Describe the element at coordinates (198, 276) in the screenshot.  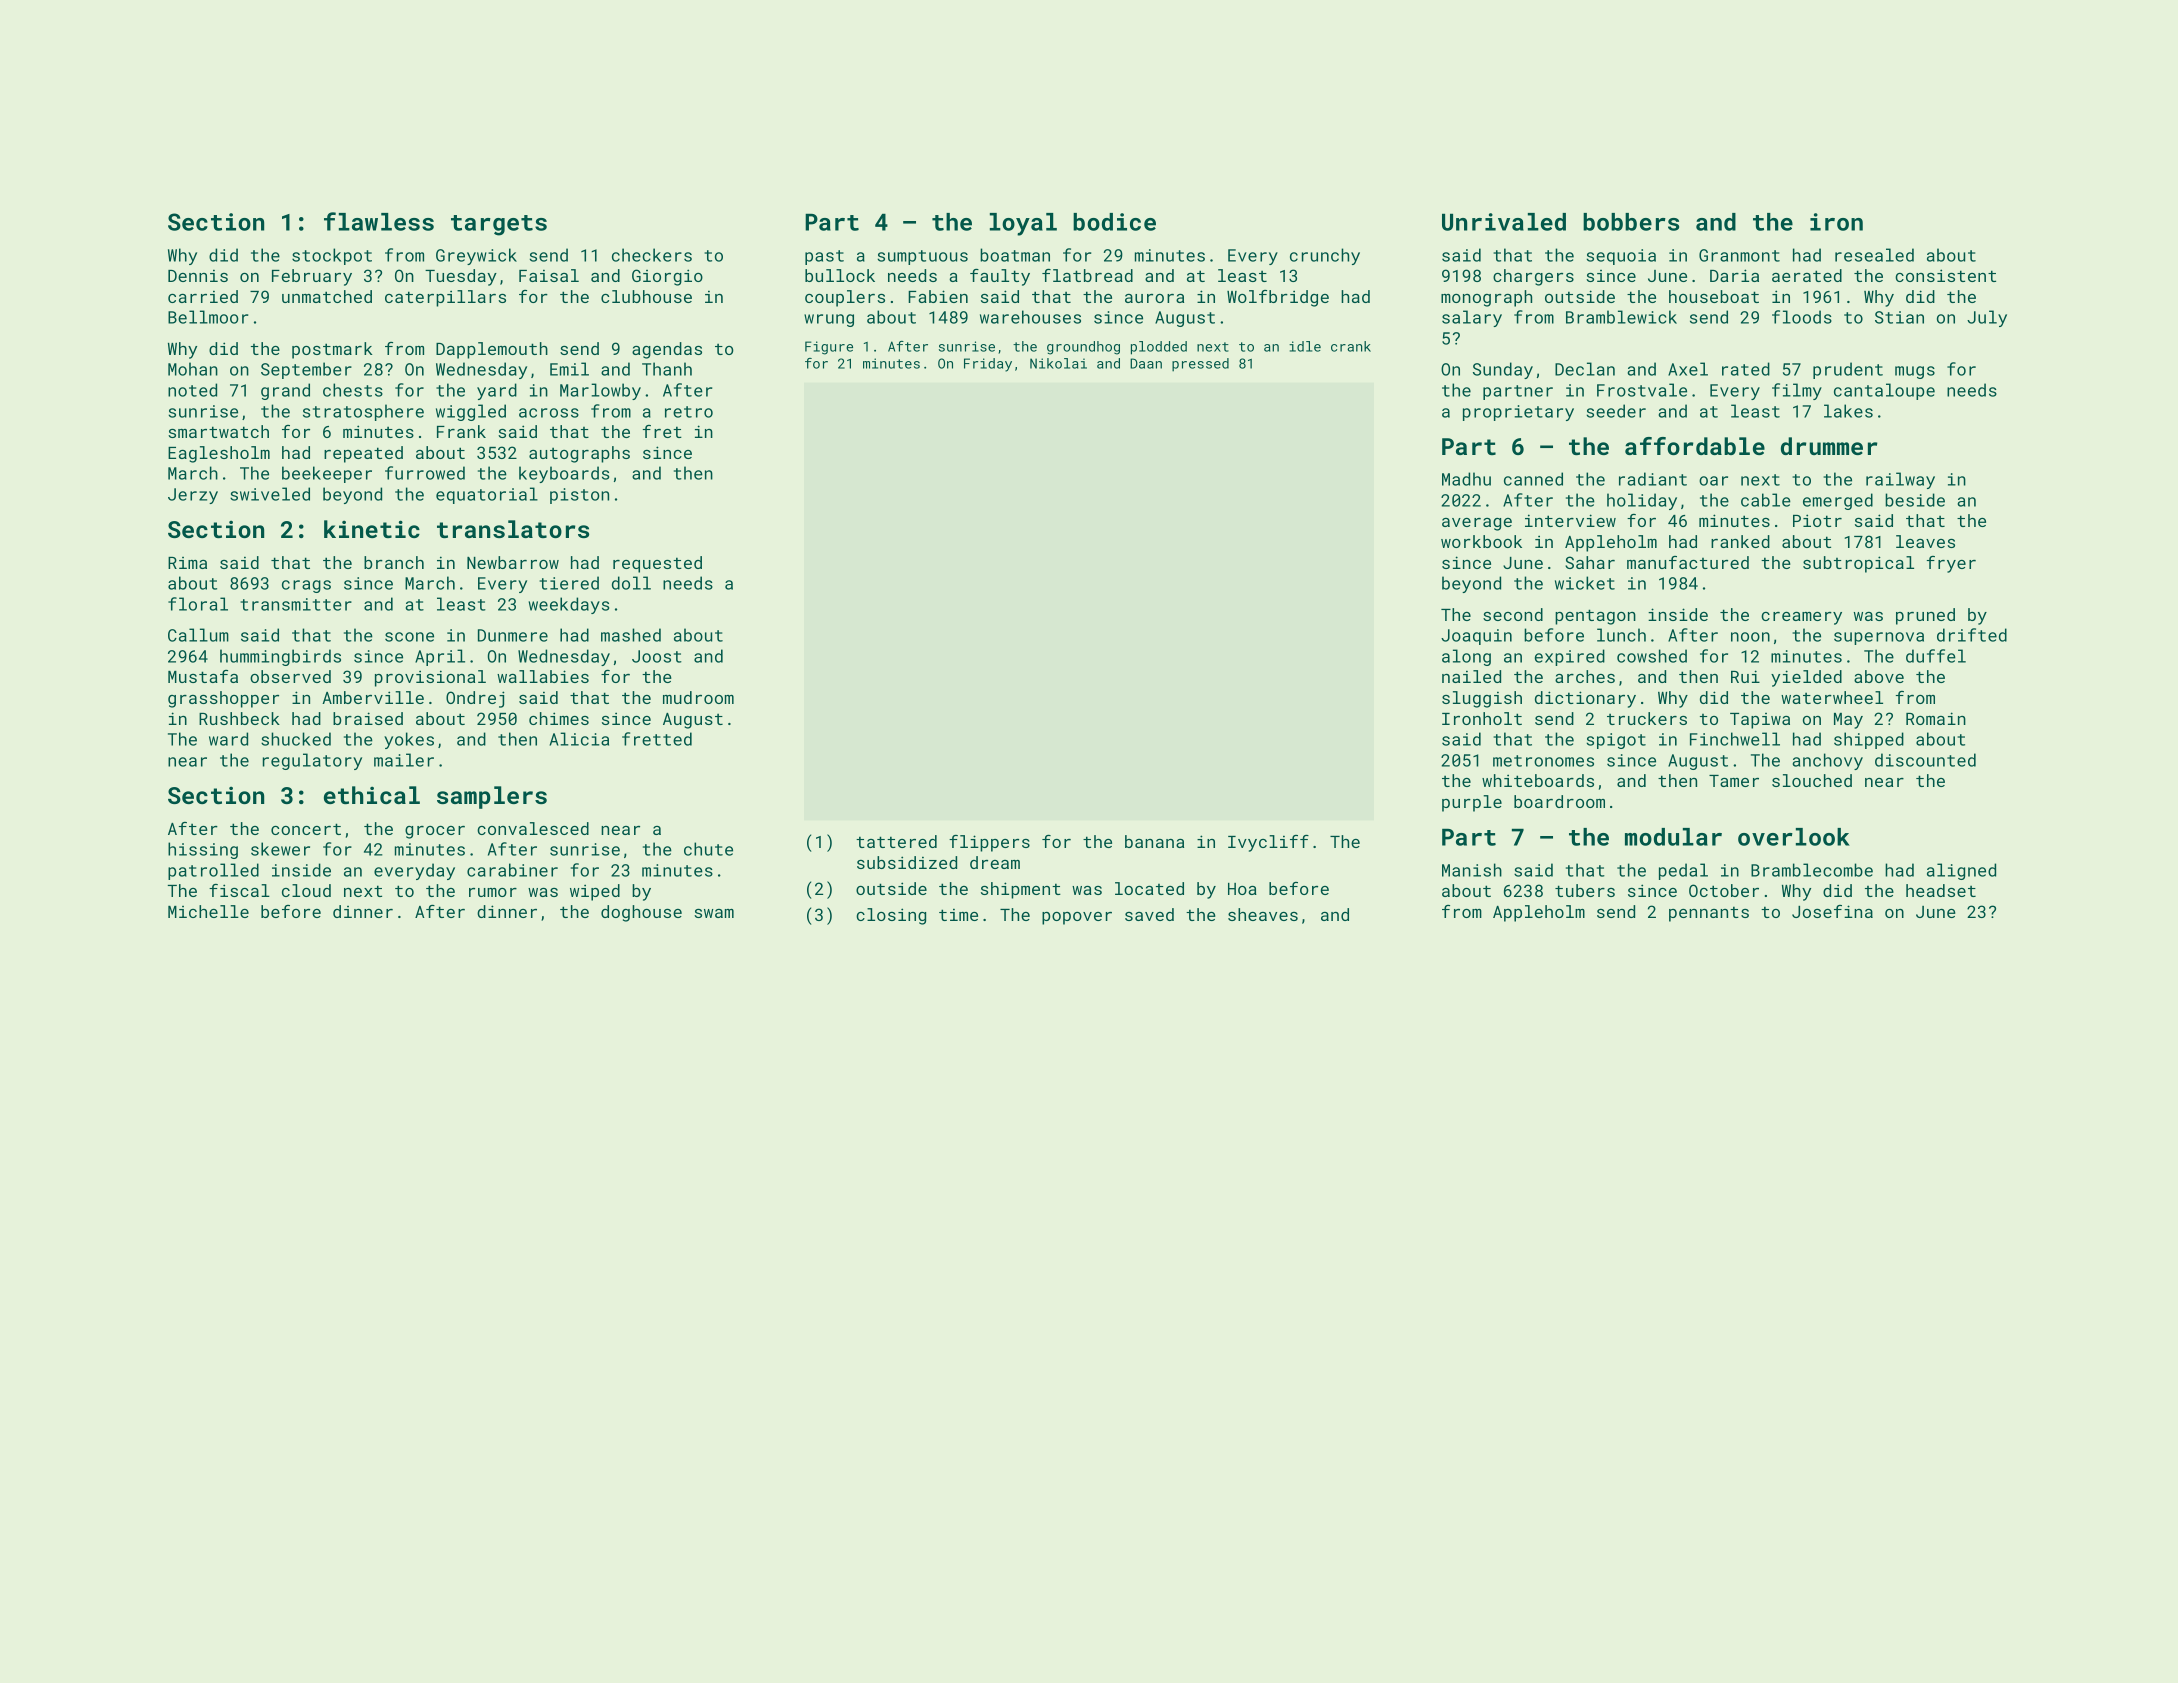
I see `Dennis` at that location.
